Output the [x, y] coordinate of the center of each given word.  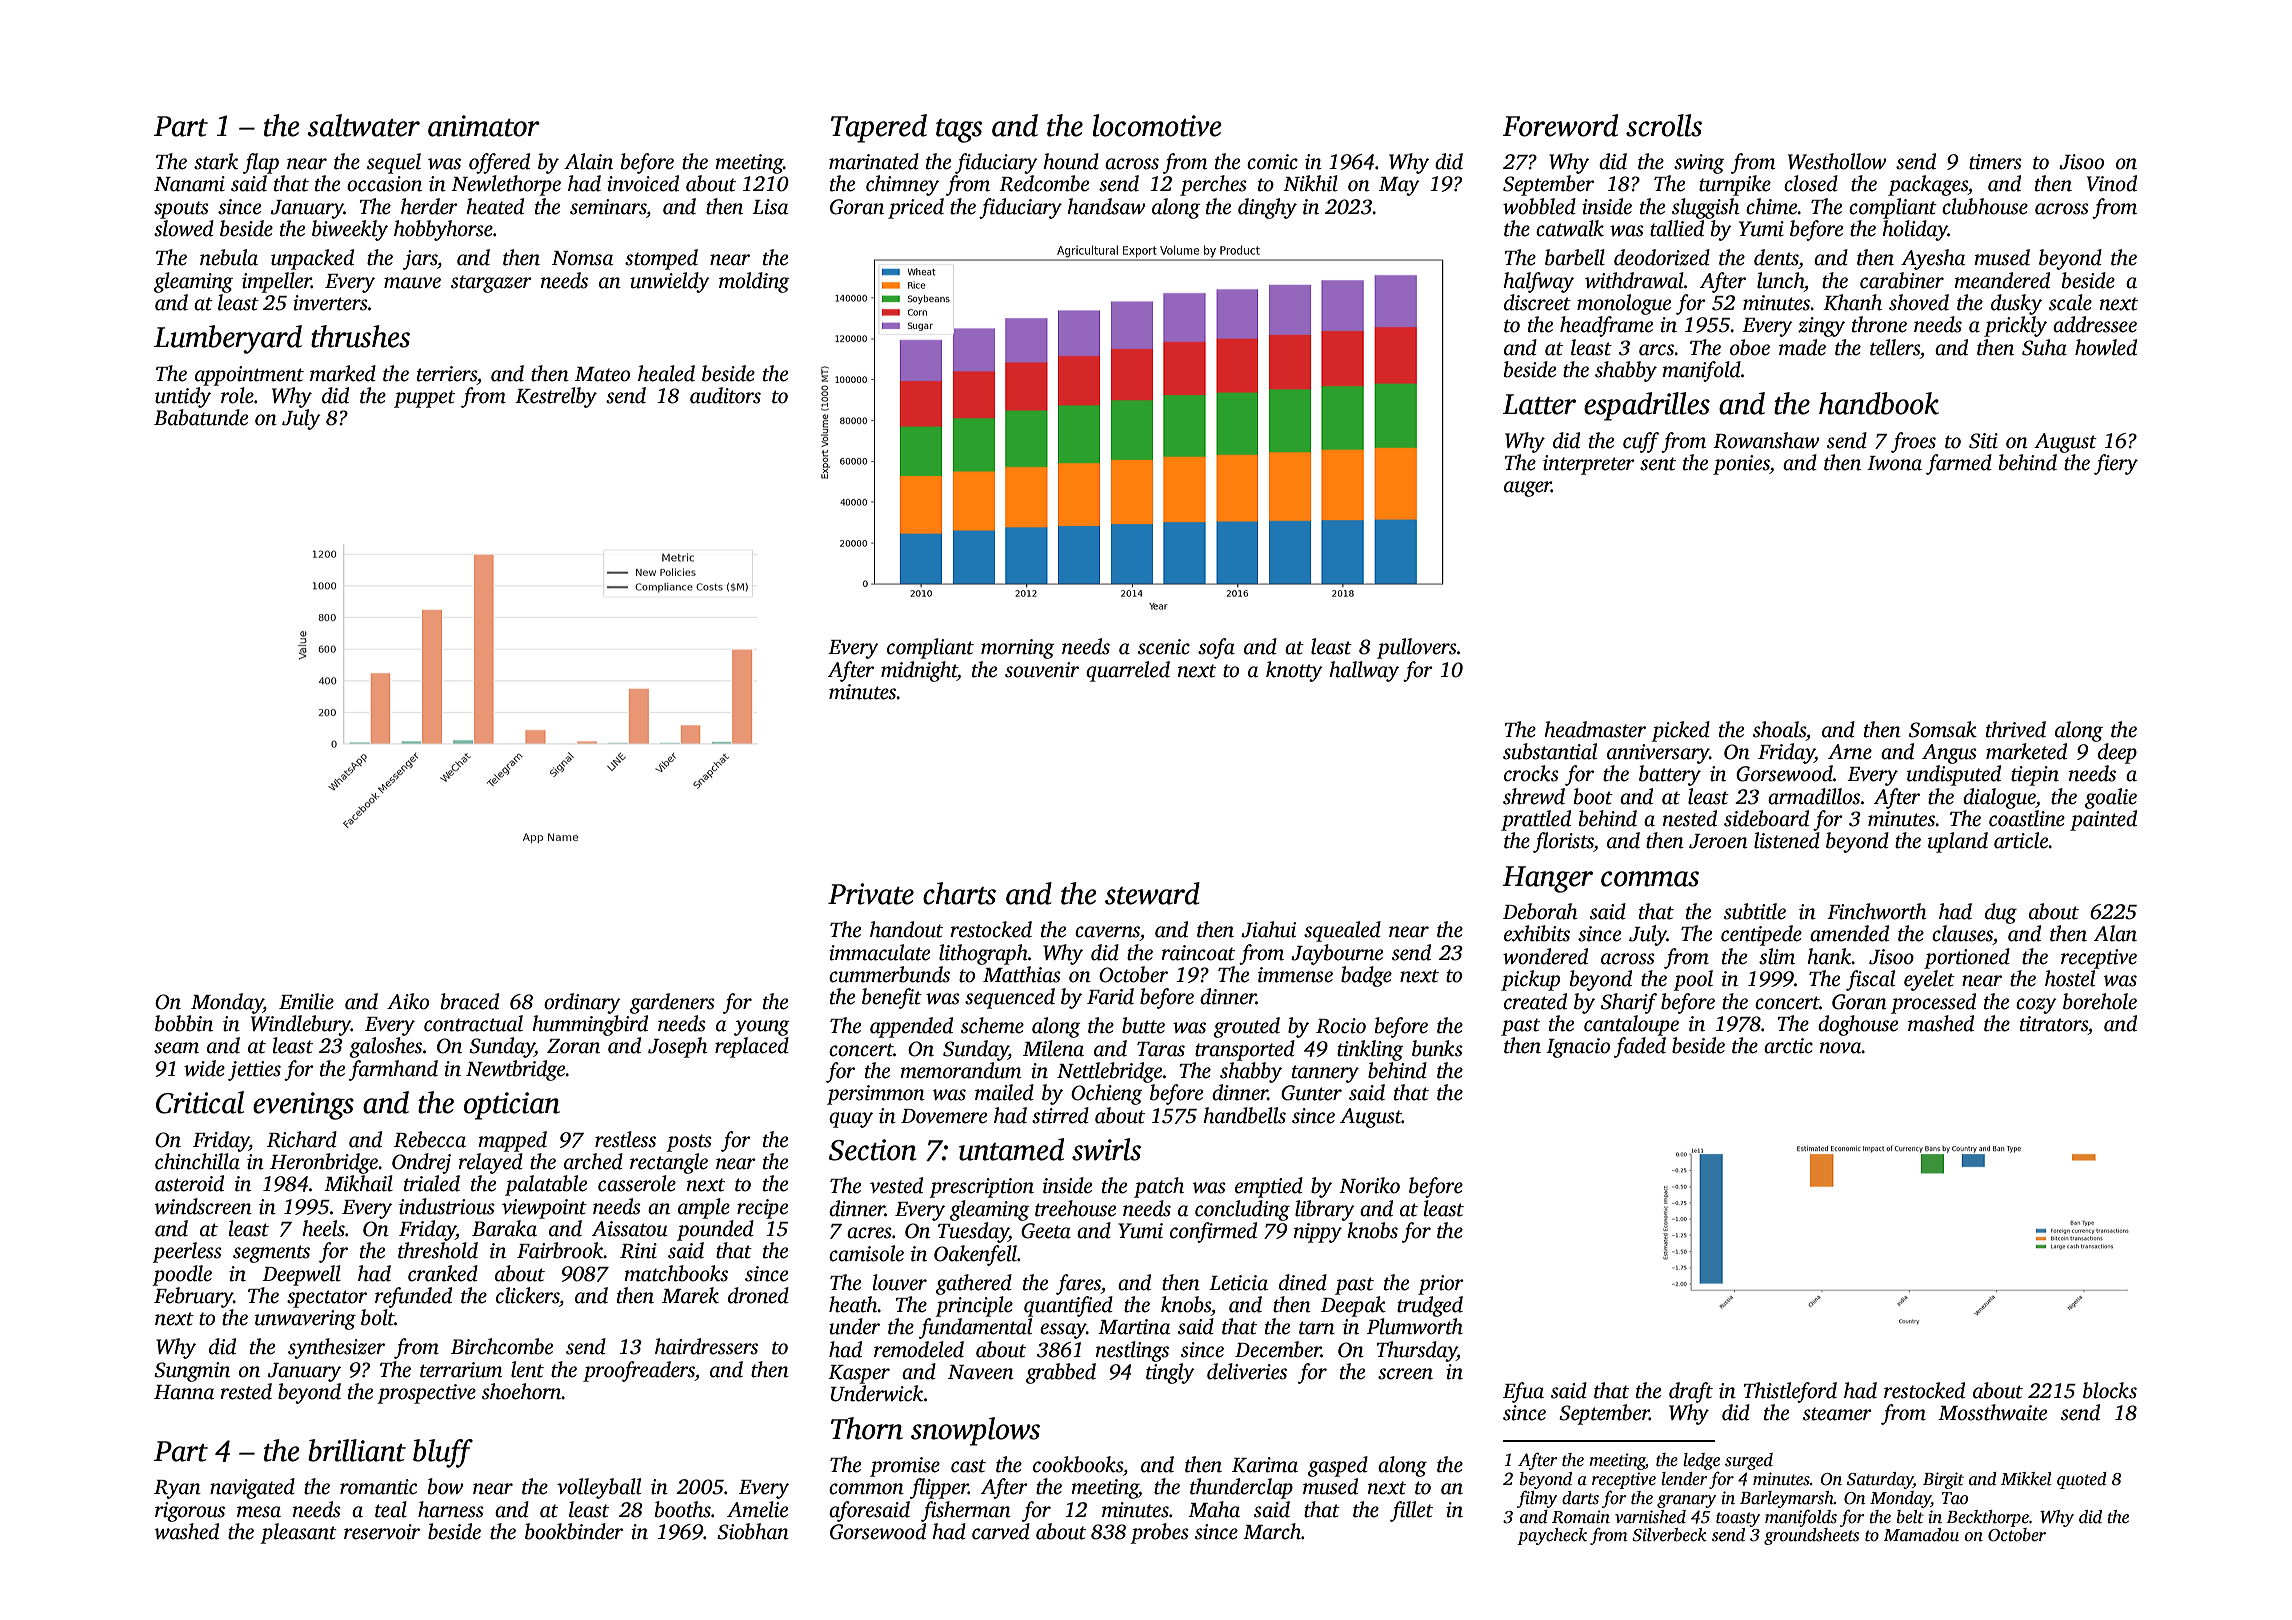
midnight [919, 671]
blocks [2110, 1390]
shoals [1779, 729]
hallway [1364, 671]
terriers [447, 374]
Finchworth [1876, 911]
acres [869, 1233]
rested [246, 1391]
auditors [725, 395]
